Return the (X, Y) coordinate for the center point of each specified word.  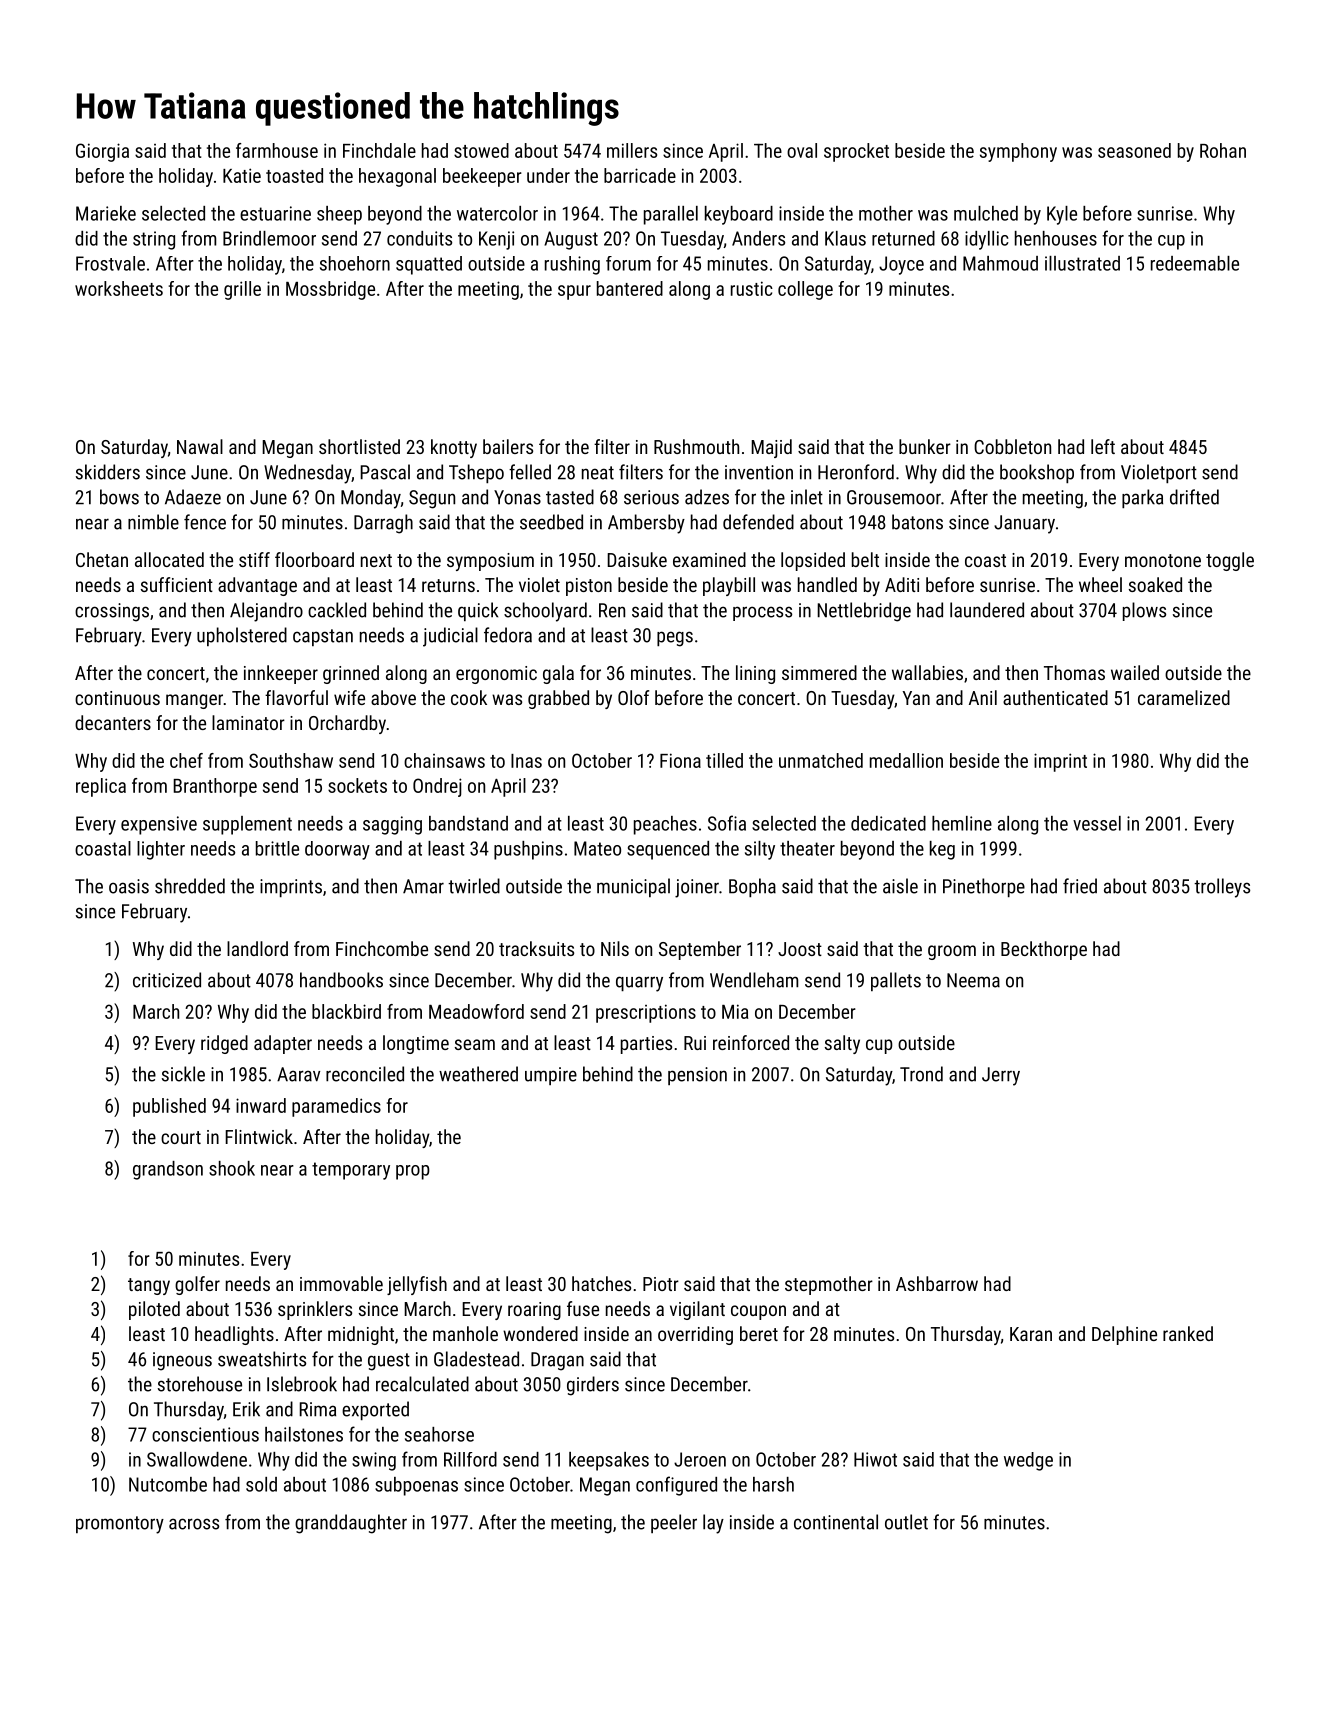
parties (646, 1045)
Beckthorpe (1044, 950)
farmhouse (277, 150)
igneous (182, 1361)
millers (632, 150)
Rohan (1223, 150)
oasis (129, 886)
